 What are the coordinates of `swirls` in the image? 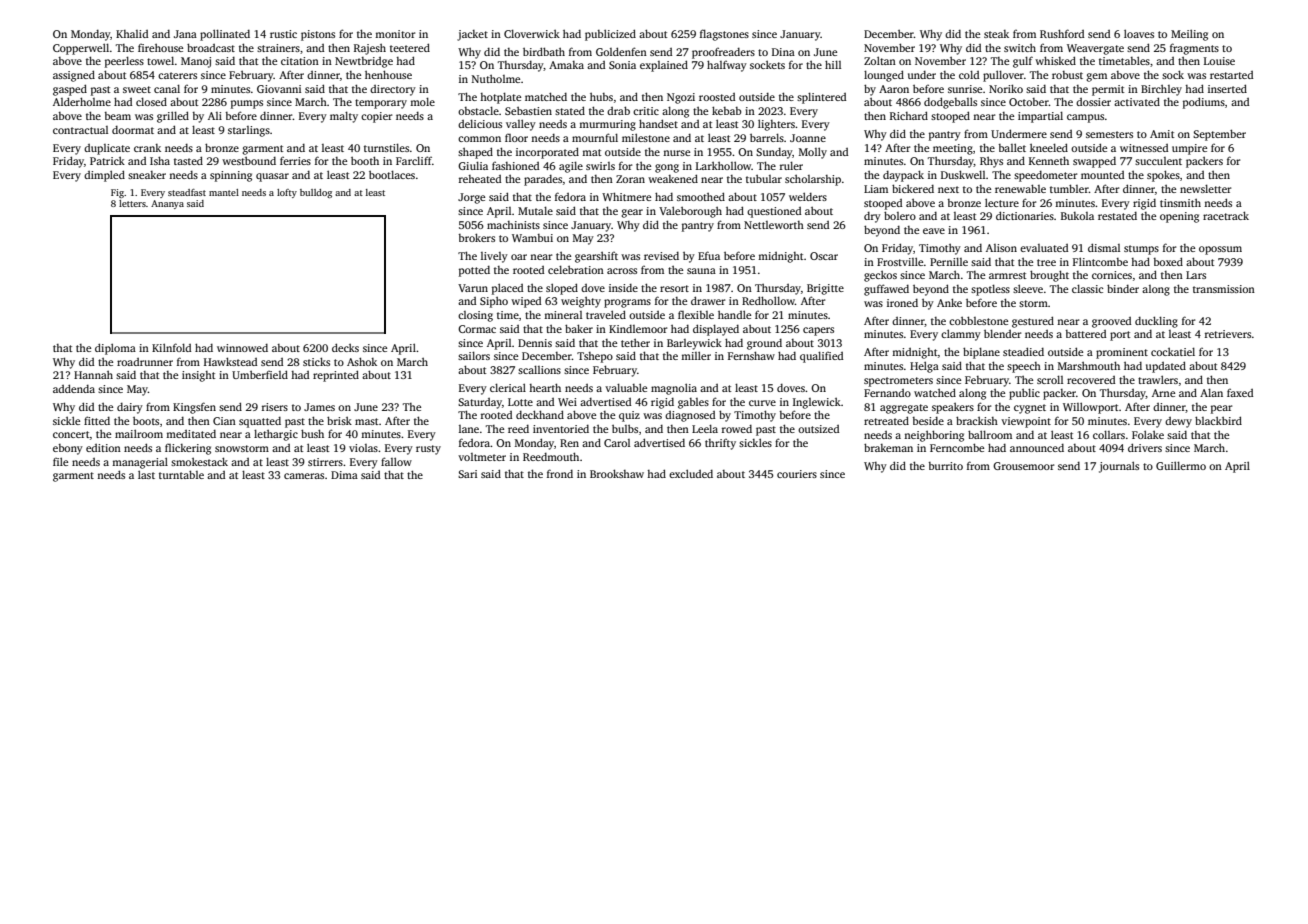 It's located at (600, 166).
